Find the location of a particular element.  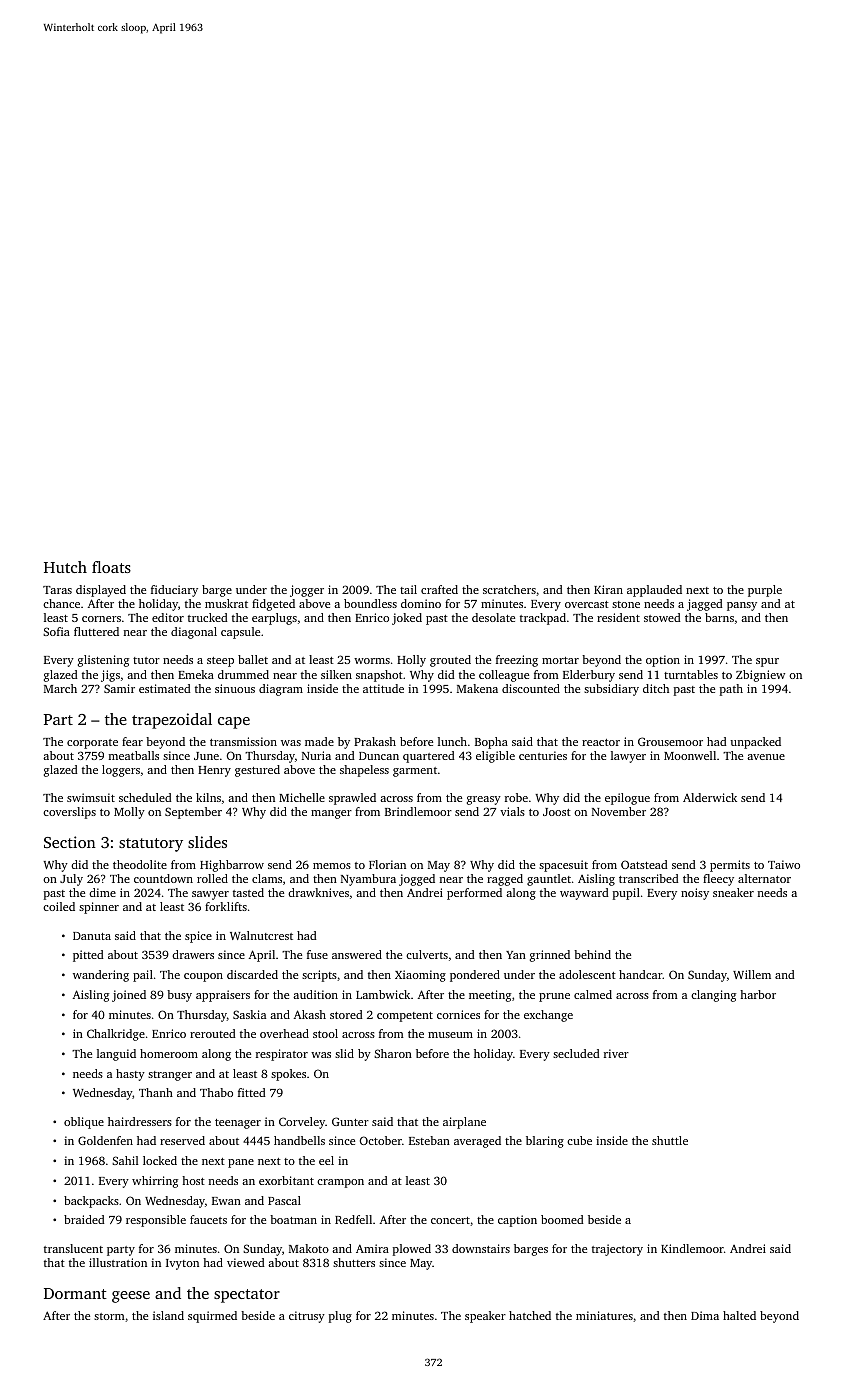

purple is located at coordinates (765, 591).
